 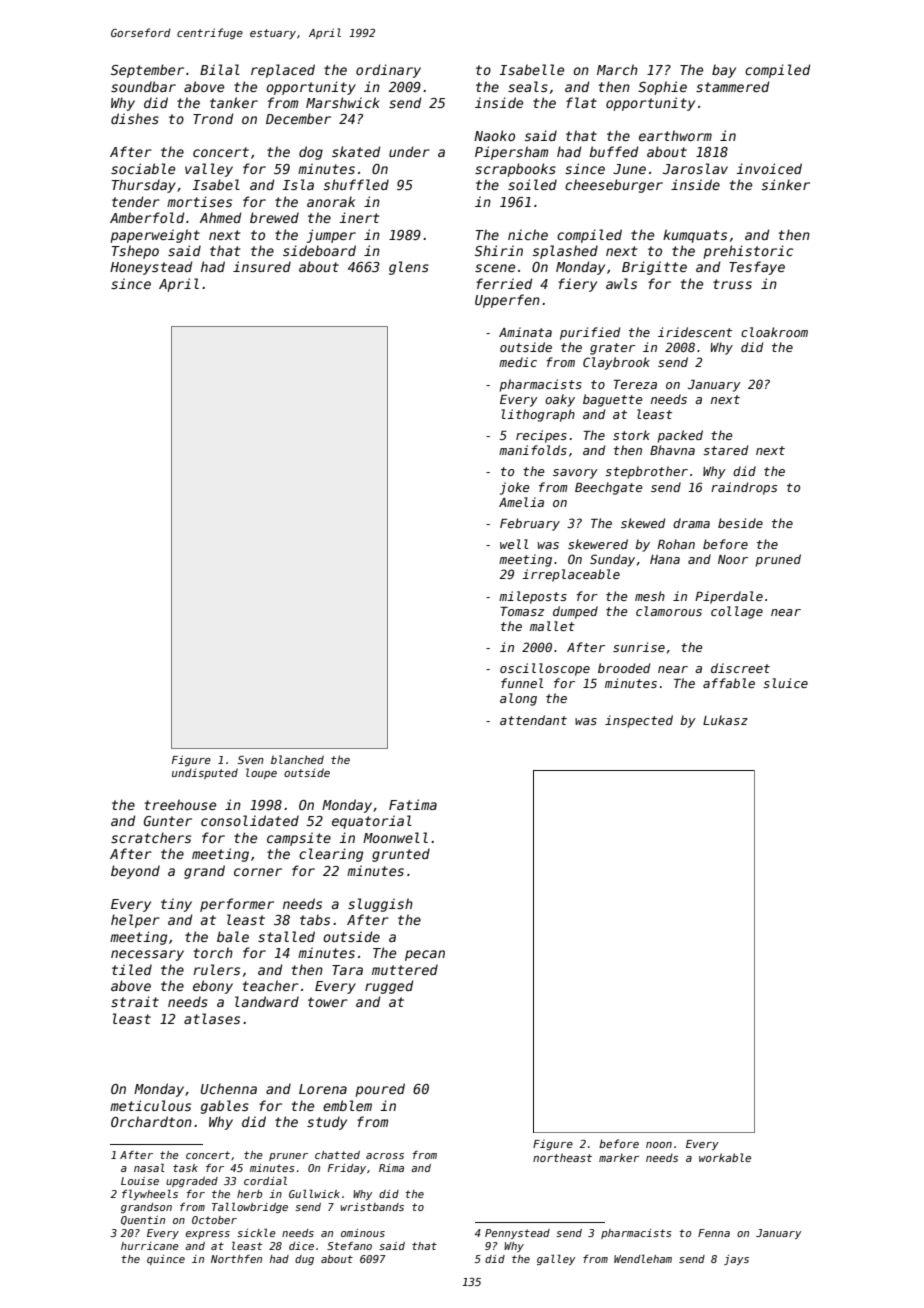 What do you see at coordinates (662, 88) in the page?
I see `Sophie` at bounding box center [662, 88].
